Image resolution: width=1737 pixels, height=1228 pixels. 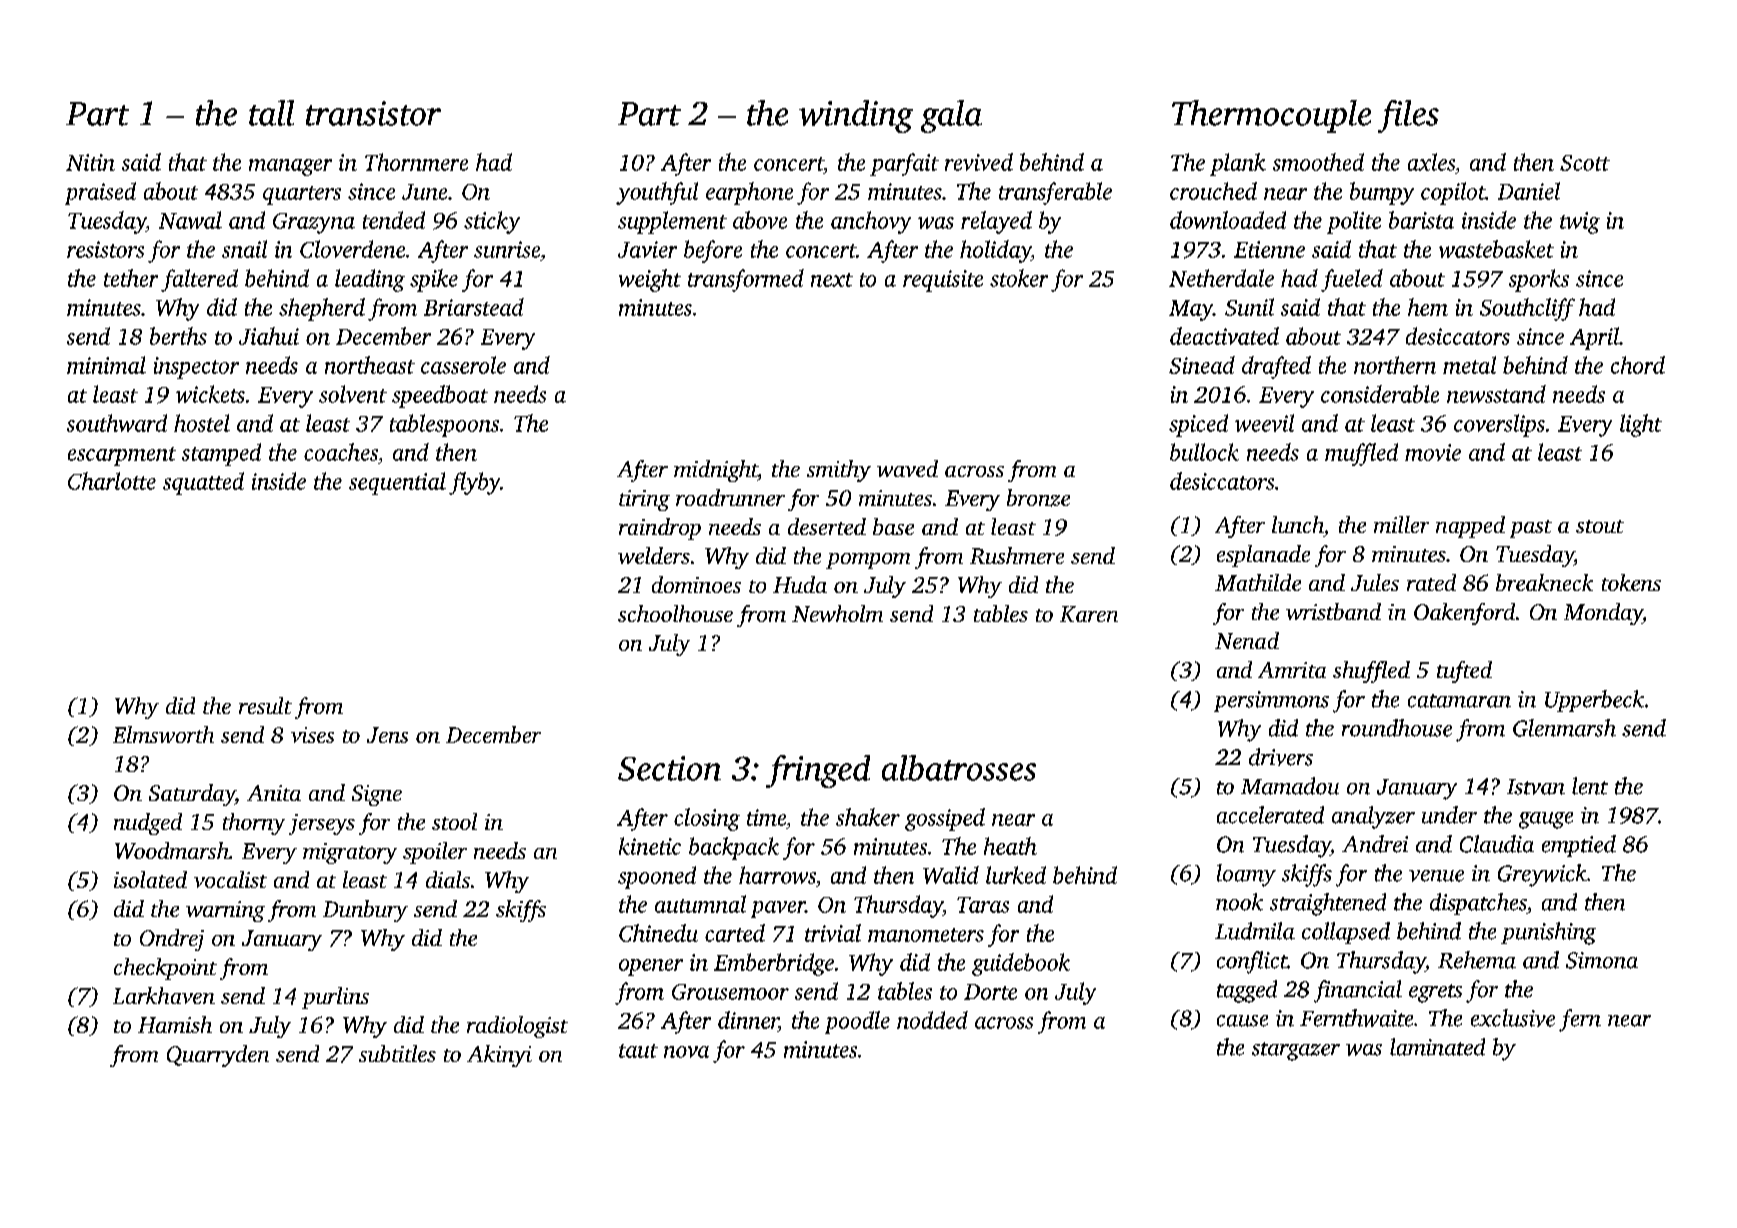 What do you see at coordinates (265, 705) in the document?
I see `result` at bounding box center [265, 705].
